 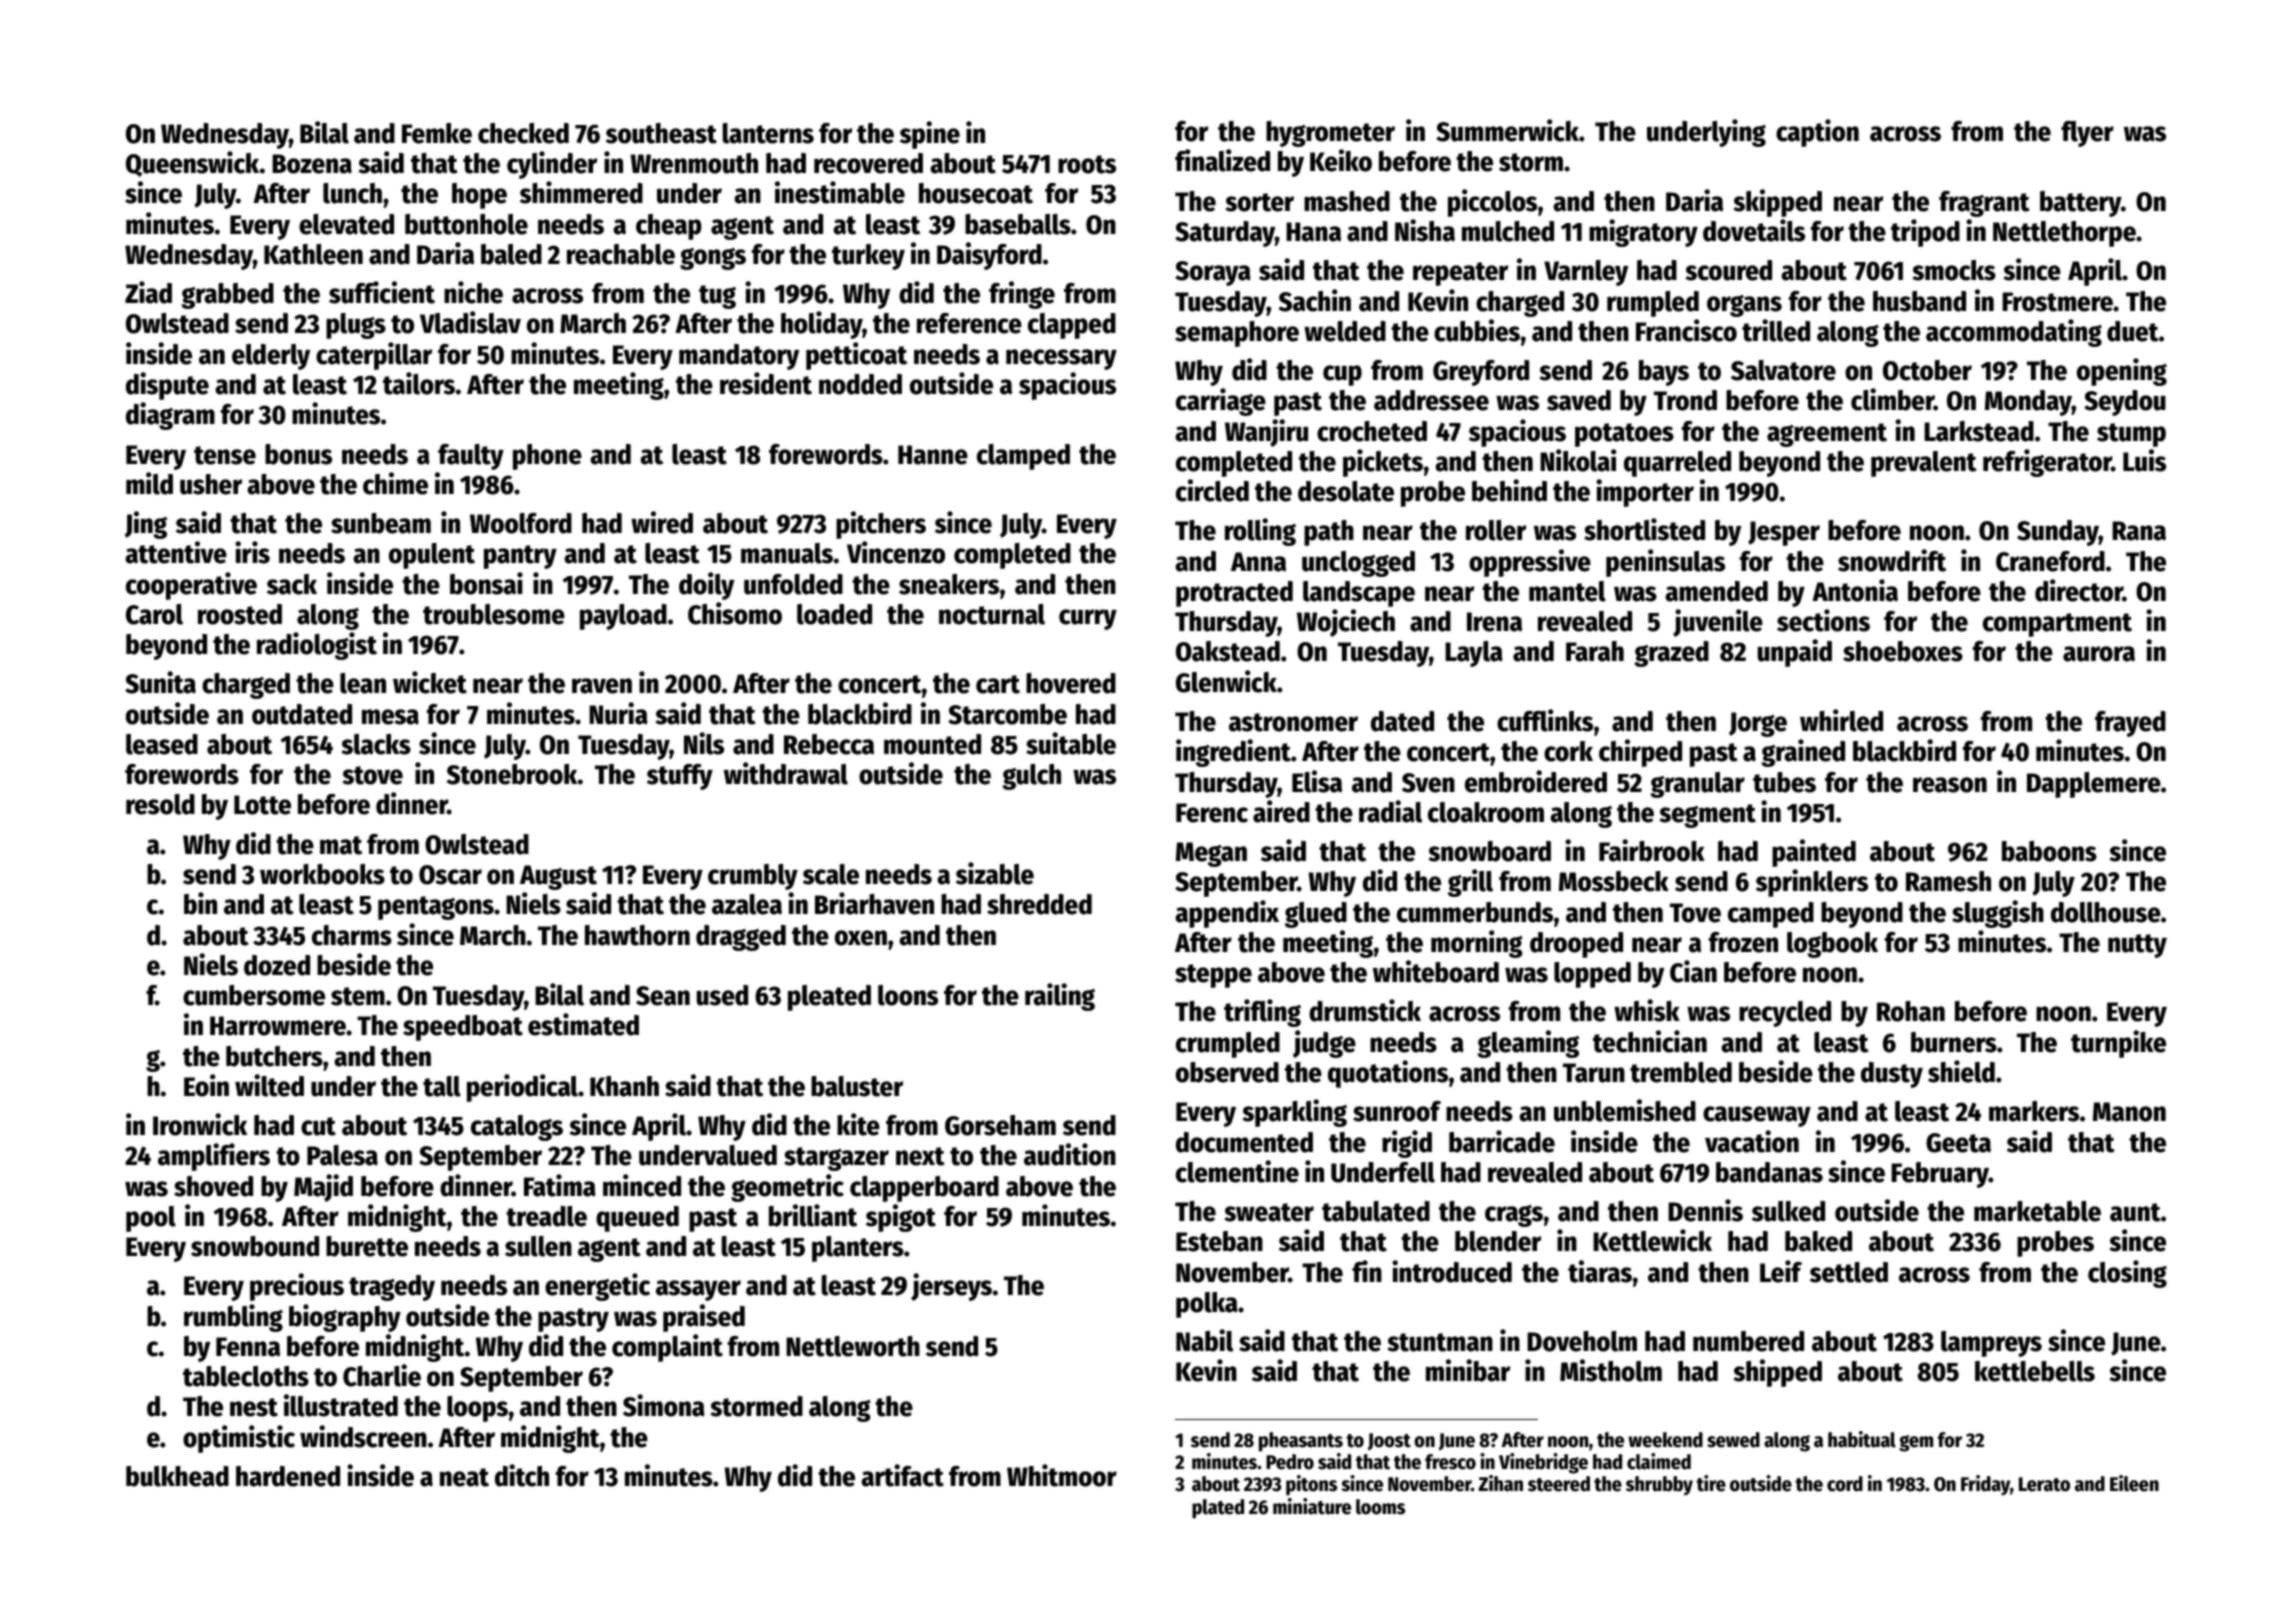 What do you see at coordinates (318, 1126) in the screenshot?
I see `cut` at bounding box center [318, 1126].
